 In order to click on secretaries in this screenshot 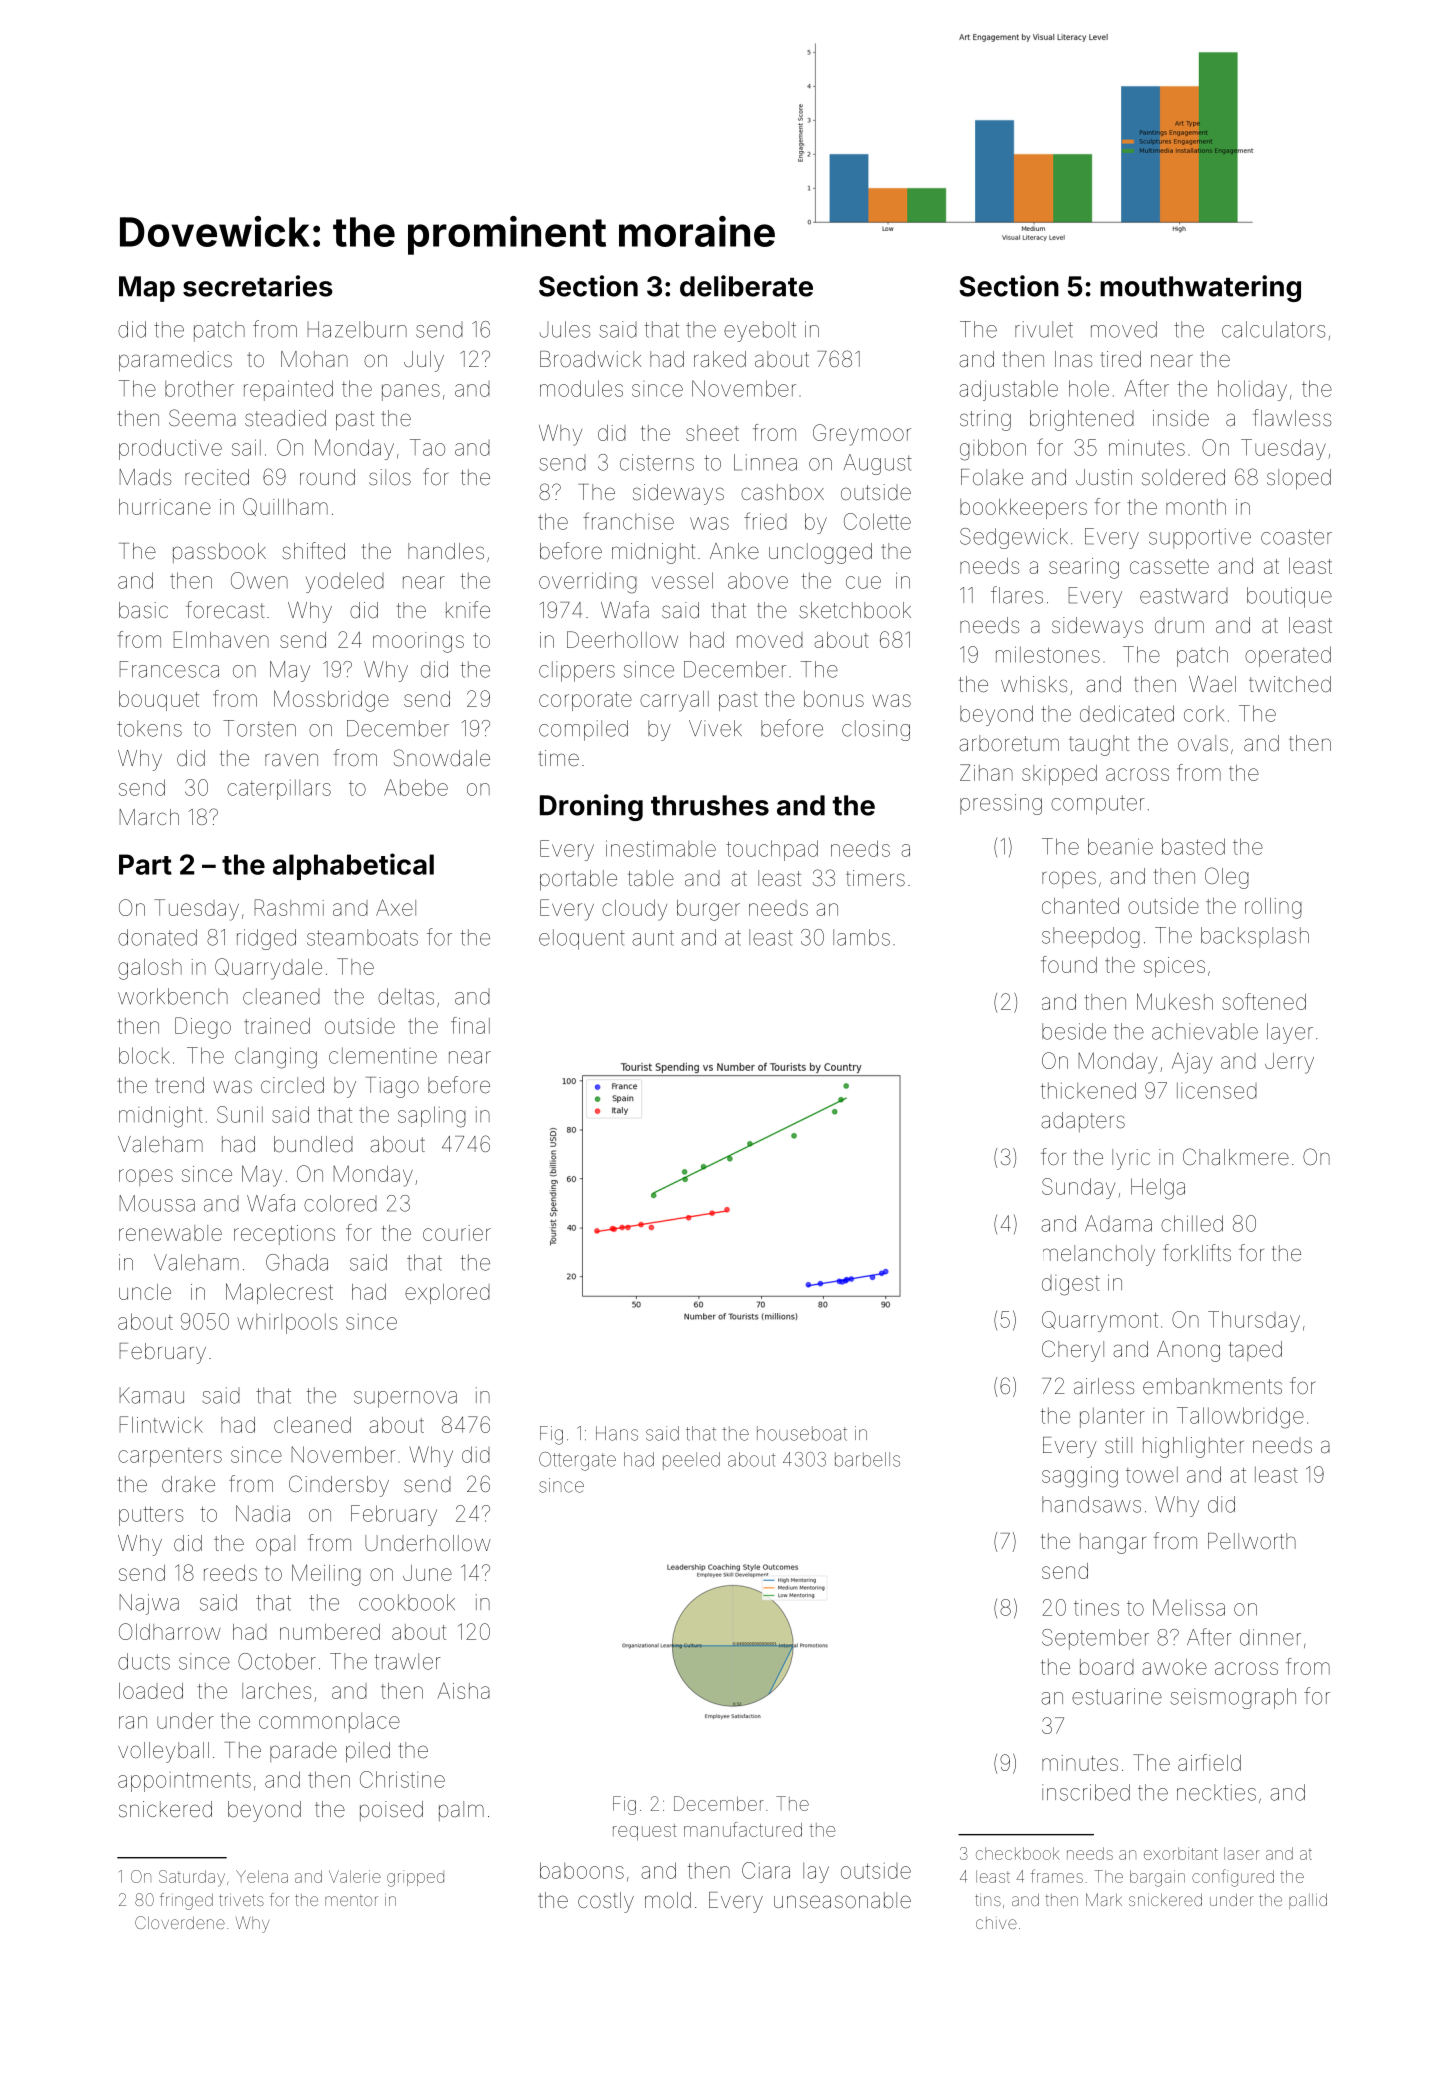, I will do `click(258, 286)`.
